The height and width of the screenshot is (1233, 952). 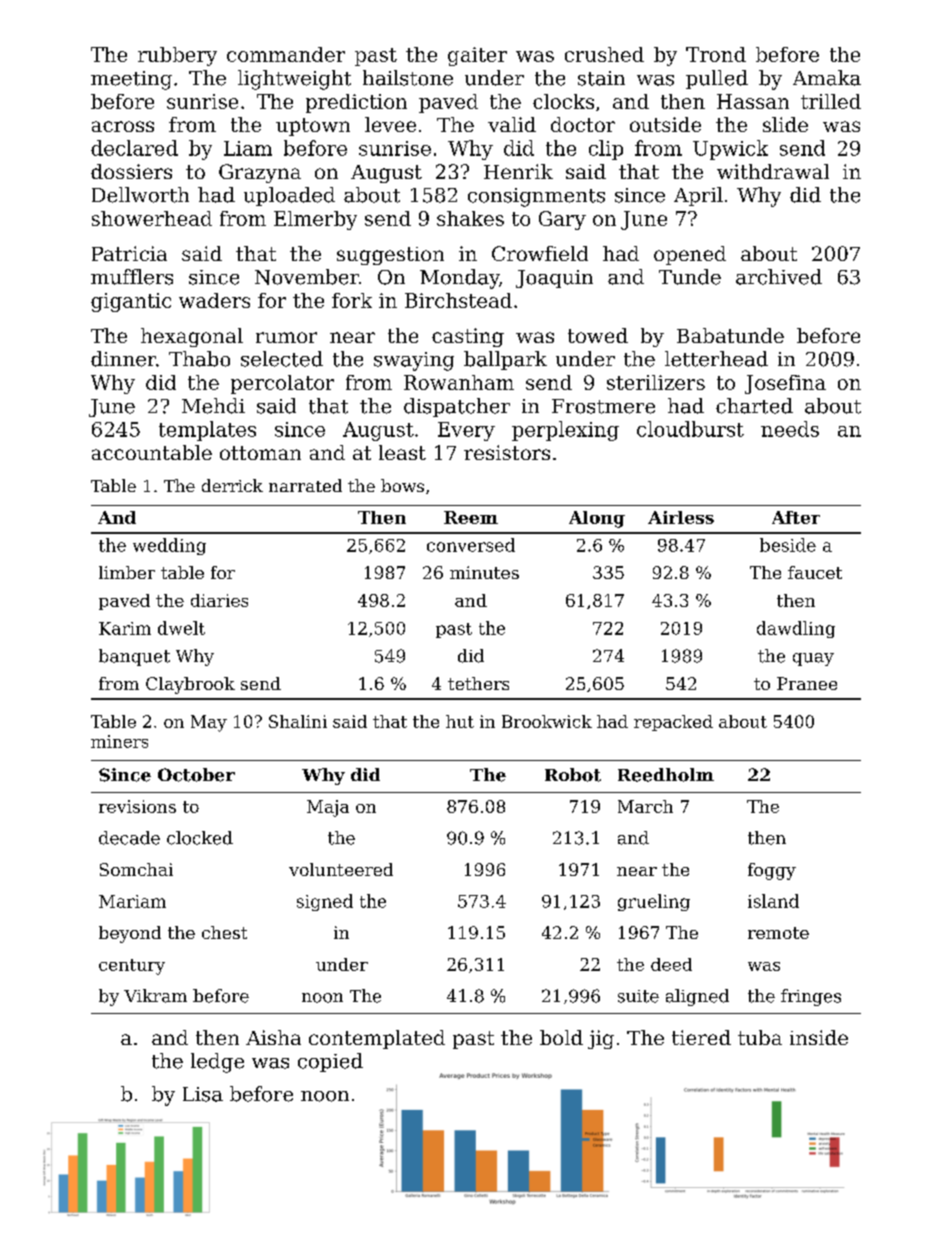 I want to click on Lisa, so click(x=203, y=1094).
